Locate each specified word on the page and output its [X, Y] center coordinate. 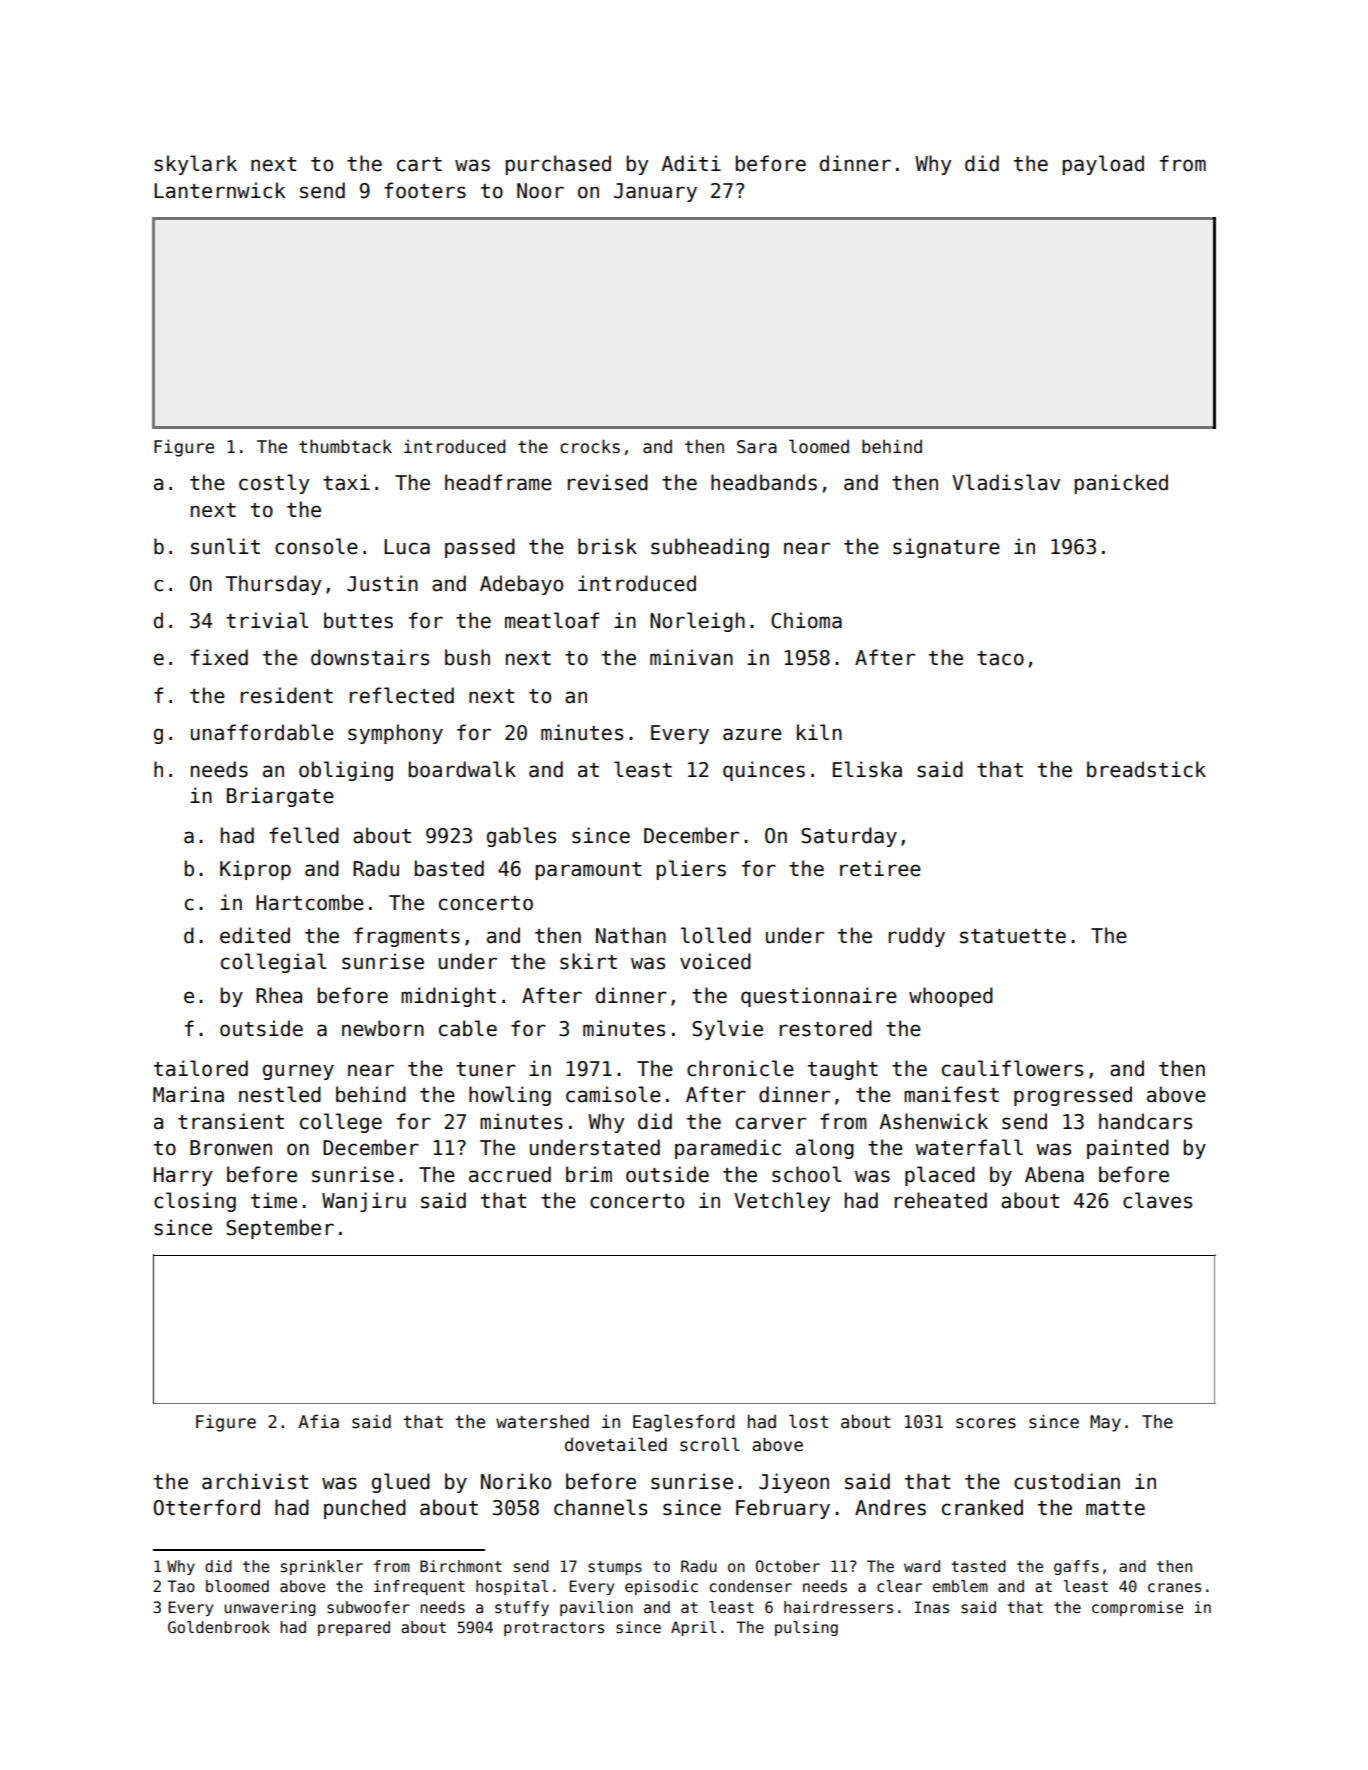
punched [365, 1509]
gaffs [1076, 1567]
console [316, 546]
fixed [219, 657]
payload [1103, 165]
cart [419, 164]
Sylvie [727, 1030]
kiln [819, 732]
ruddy [917, 937]
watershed [542, 1421]
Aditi [691, 163]
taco [1000, 658]
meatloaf [552, 620]
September [280, 1229]
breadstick [1146, 769]
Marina [188, 1094]
